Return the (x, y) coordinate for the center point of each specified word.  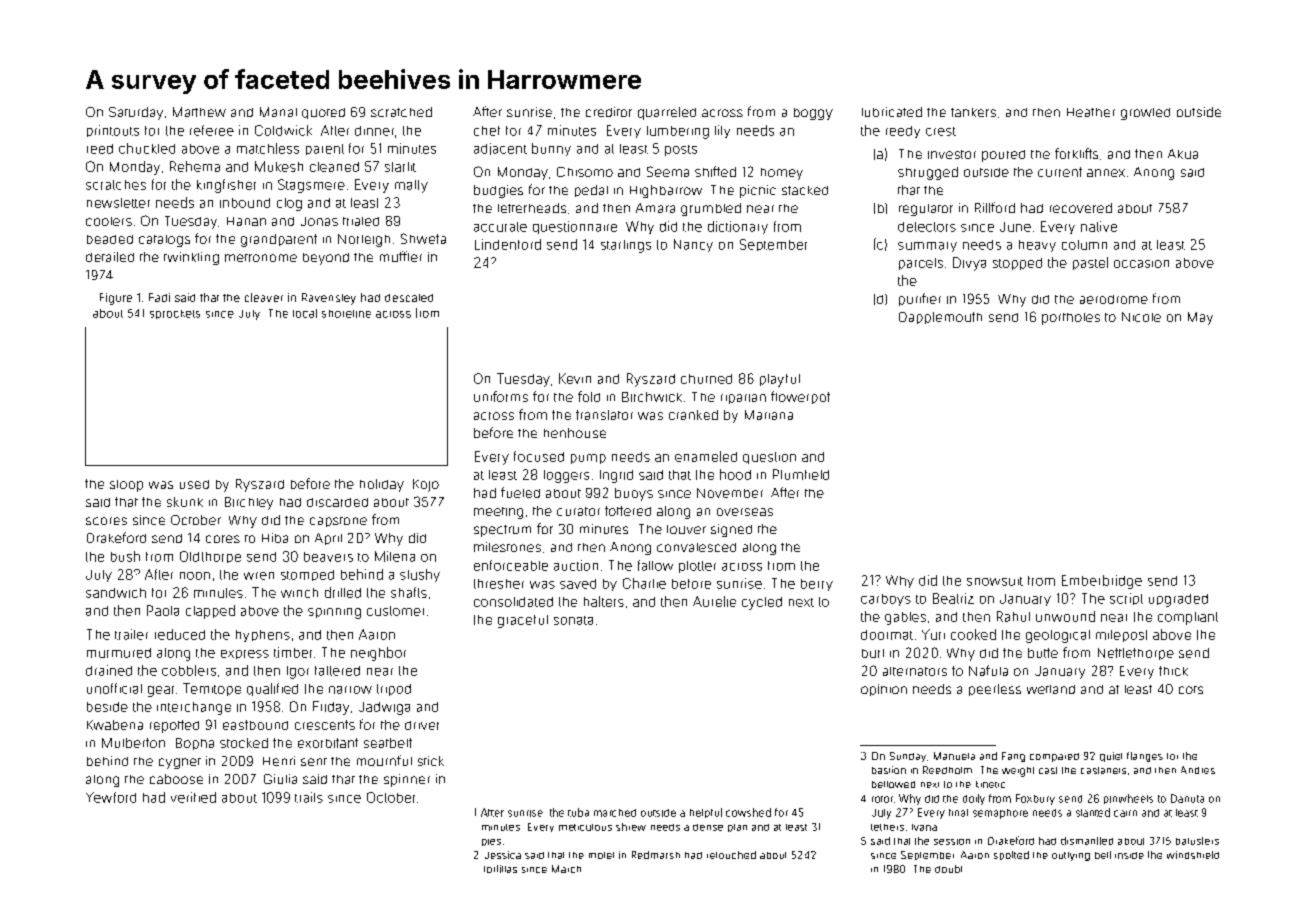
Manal (278, 112)
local (305, 313)
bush (125, 556)
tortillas (500, 869)
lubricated (892, 112)
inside (1129, 855)
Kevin (575, 378)
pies (491, 842)
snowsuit (995, 581)
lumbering (678, 132)
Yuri (933, 634)
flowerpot (800, 397)
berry (817, 585)
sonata (573, 620)
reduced (180, 634)
